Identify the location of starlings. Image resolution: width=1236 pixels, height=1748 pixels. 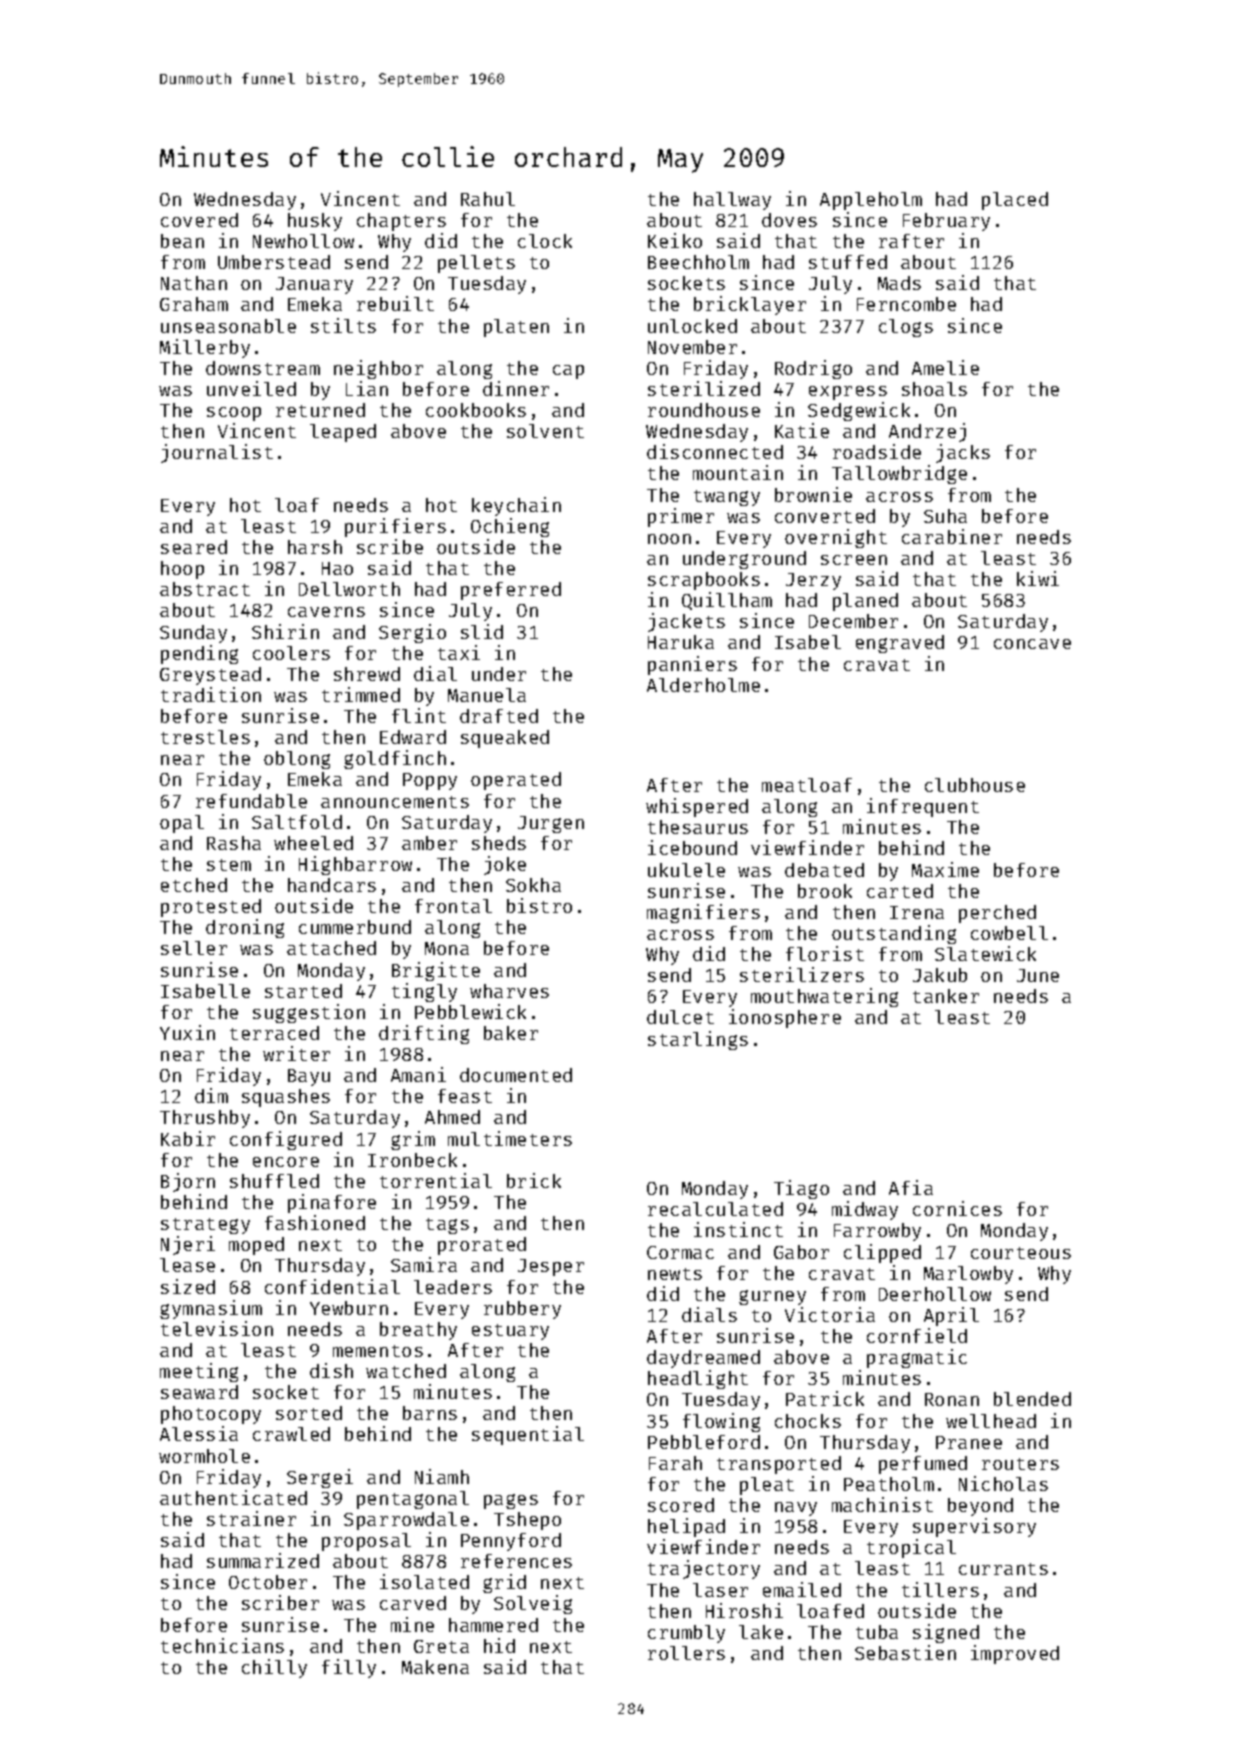
(698, 1040).
